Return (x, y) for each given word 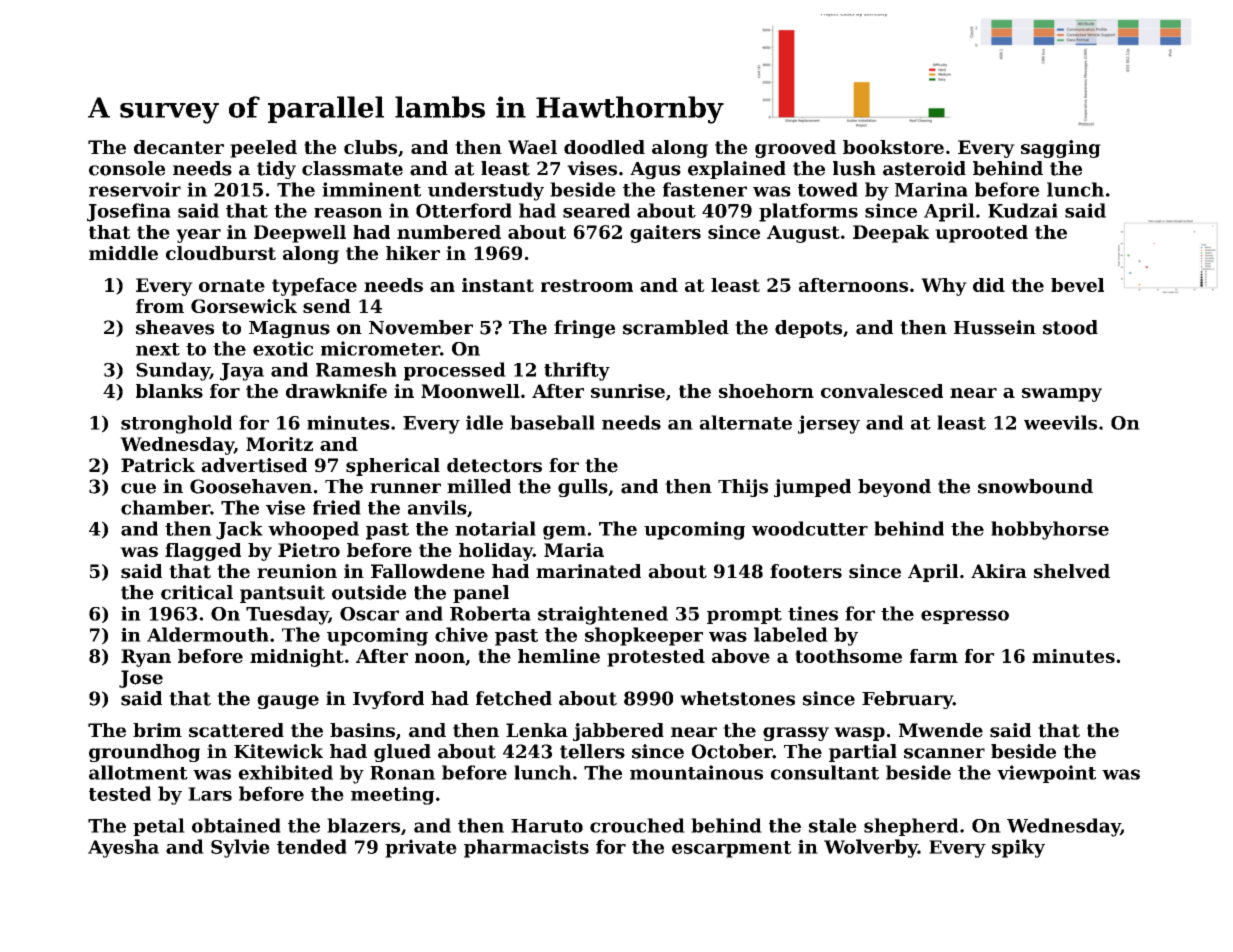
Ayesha (123, 848)
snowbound (1035, 486)
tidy (276, 170)
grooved (795, 149)
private (421, 848)
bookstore (893, 147)
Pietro (309, 550)
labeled (791, 634)
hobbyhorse (1050, 530)
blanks (169, 391)
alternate (745, 422)
